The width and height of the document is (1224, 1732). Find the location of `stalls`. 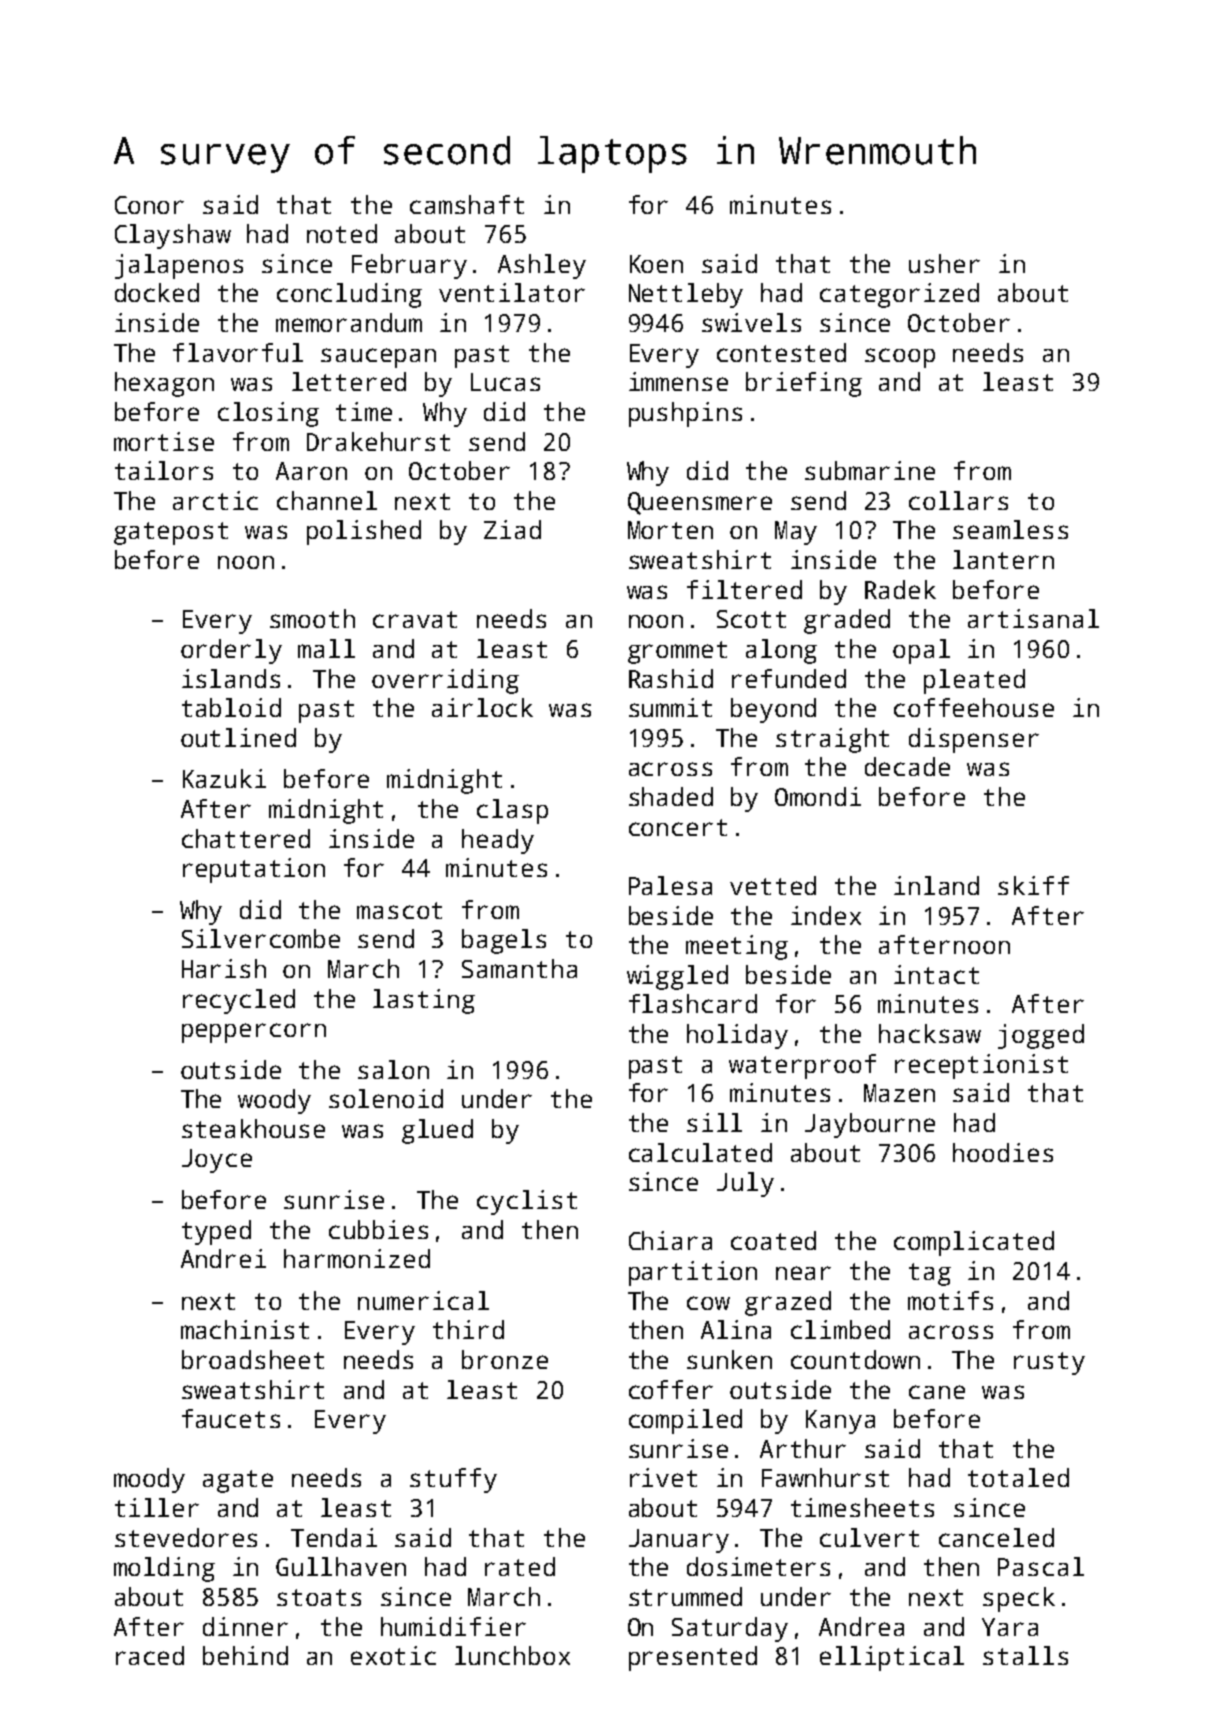

stalls is located at coordinates (1025, 1655).
